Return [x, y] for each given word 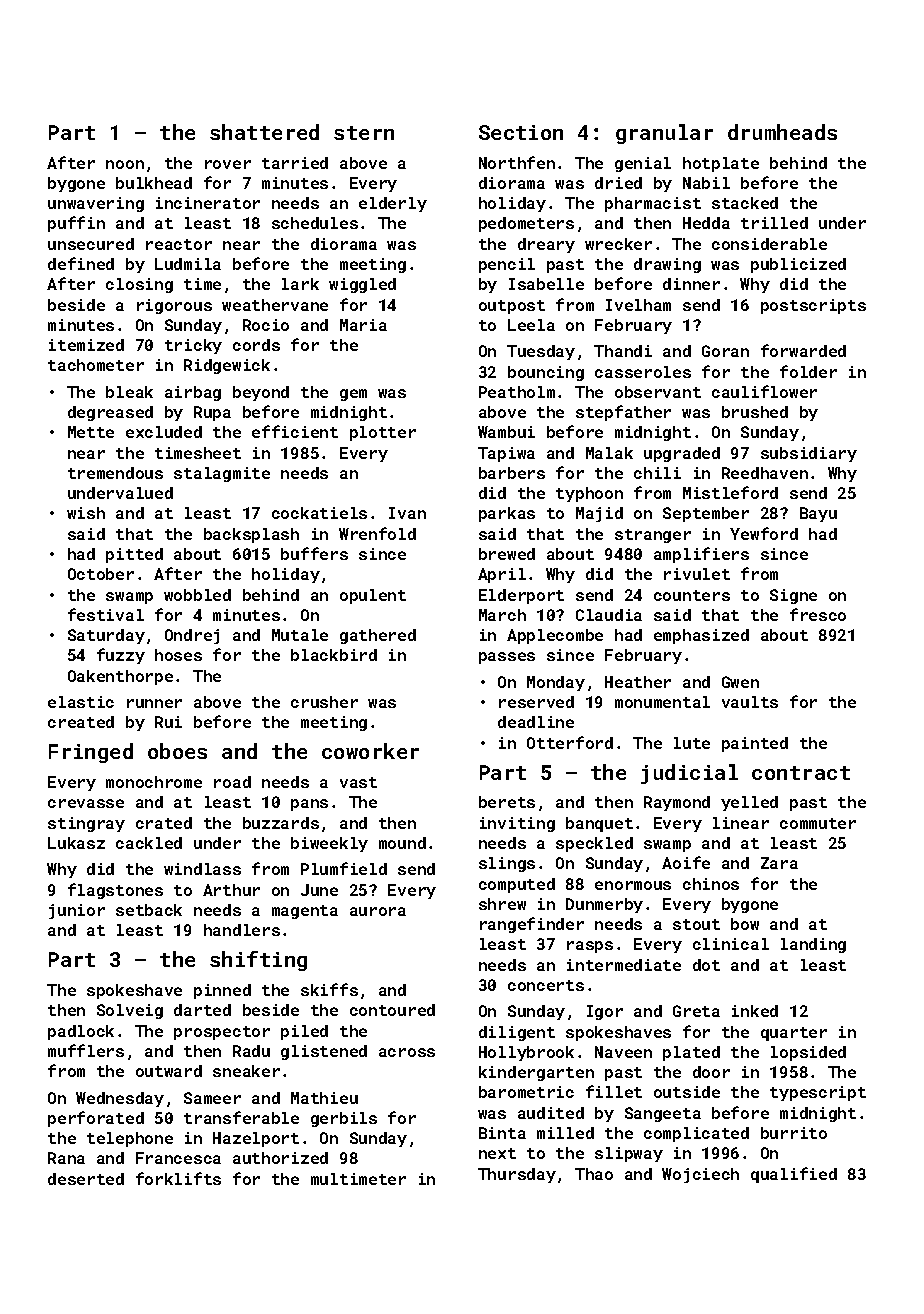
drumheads [782, 132]
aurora [378, 911]
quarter [794, 1034]
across [407, 1052]
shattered [264, 132]
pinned [222, 991]
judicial [689, 774]
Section [521, 132]
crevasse [86, 803]
